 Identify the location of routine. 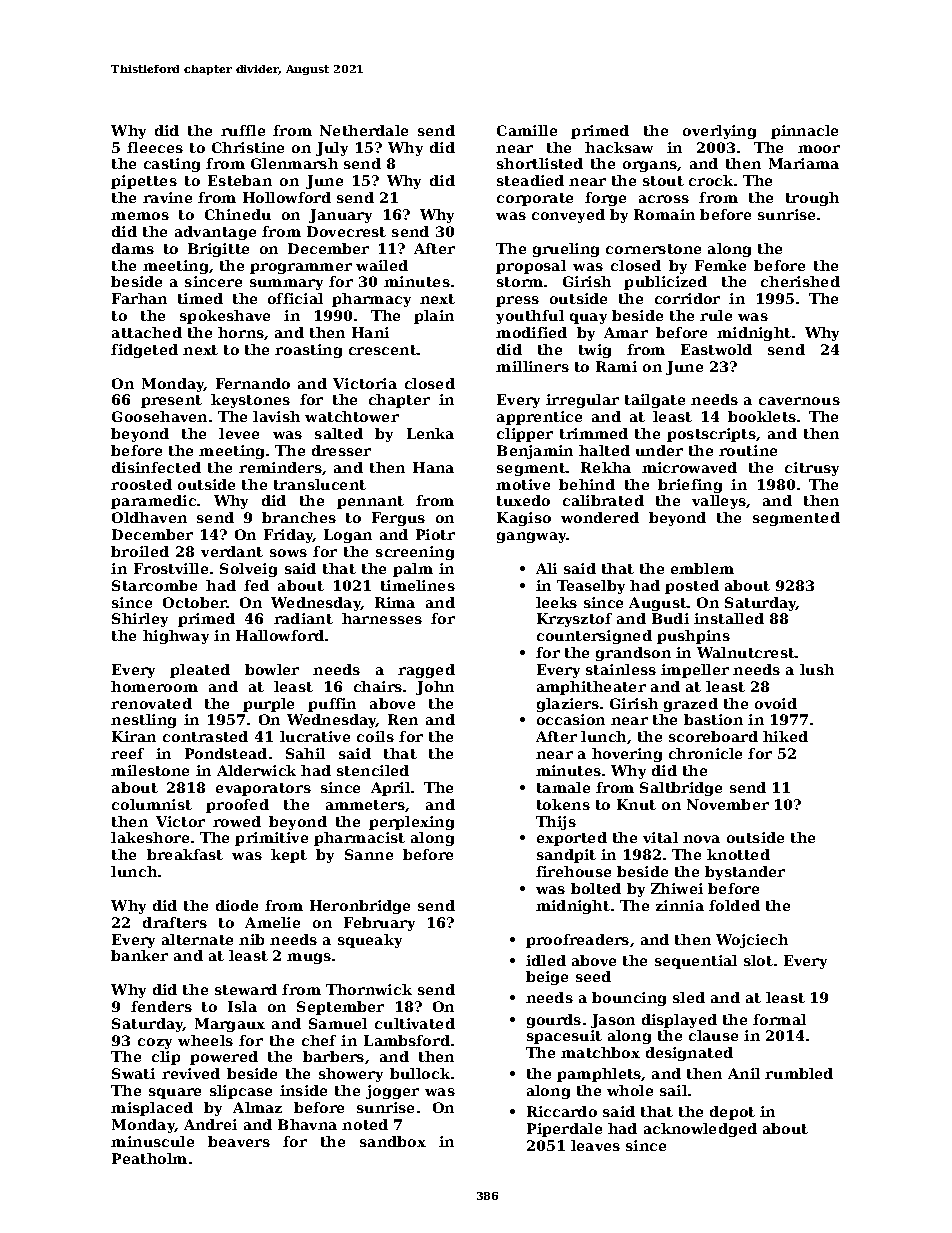
(748, 450).
